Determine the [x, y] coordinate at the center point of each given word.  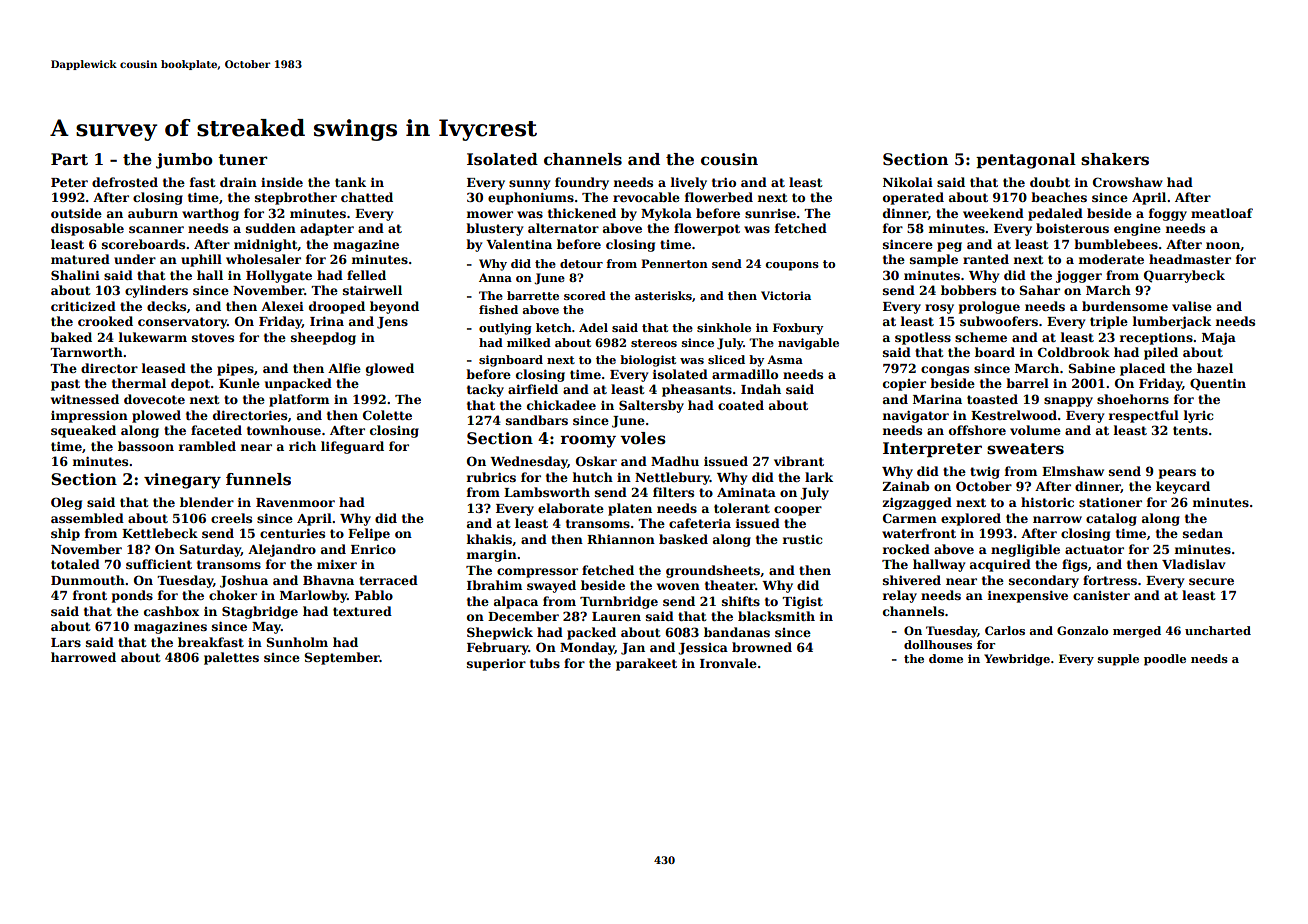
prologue [989, 307]
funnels [258, 479]
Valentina [519, 244]
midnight [266, 245]
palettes [231, 658]
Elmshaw [1073, 471]
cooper [798, 511]
